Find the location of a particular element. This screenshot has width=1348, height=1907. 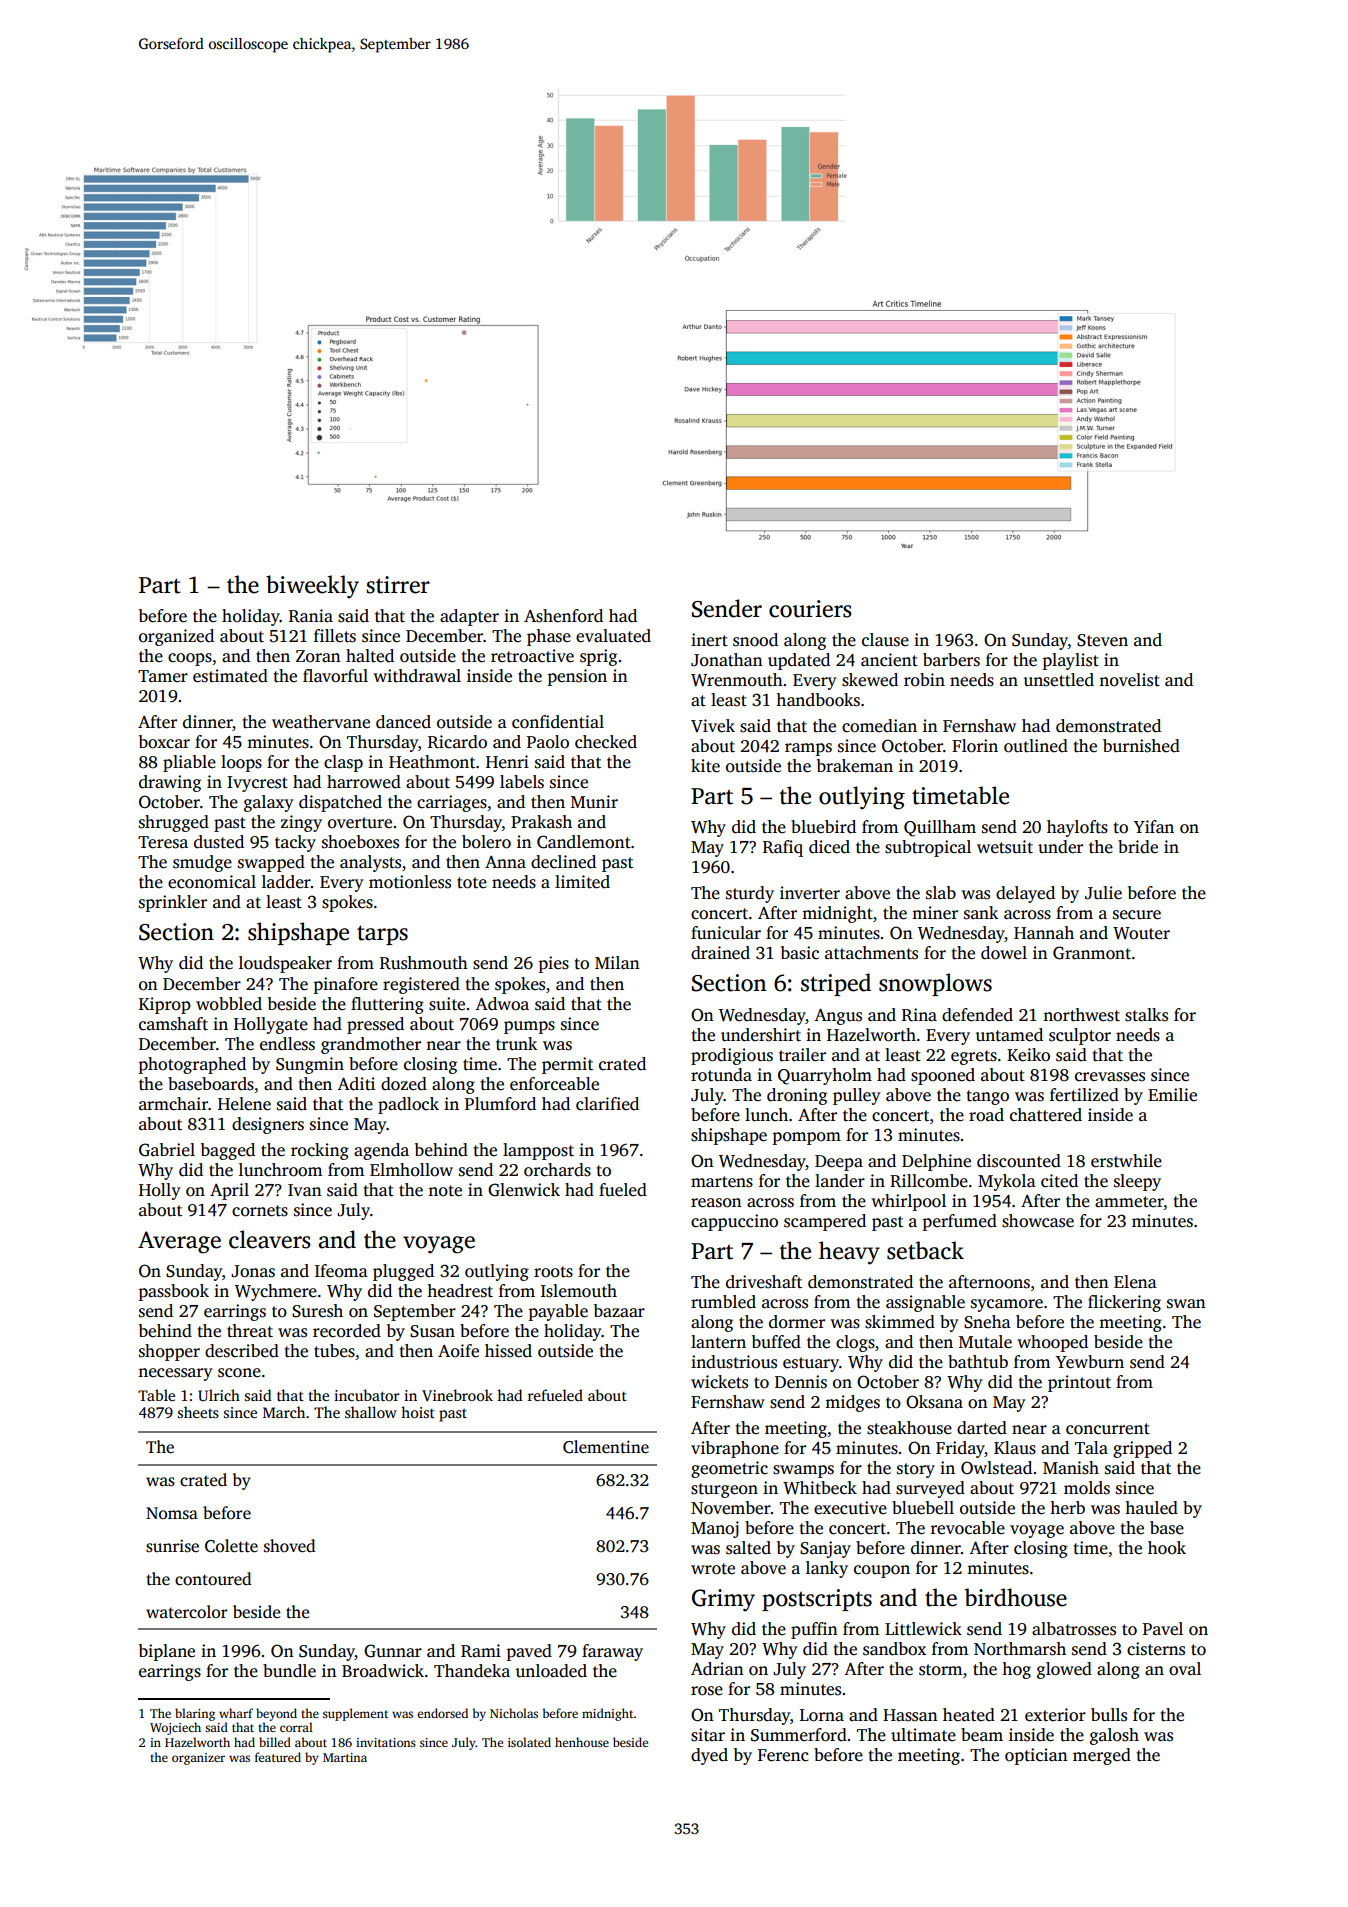

flavorful is located at coordinates (335, 676).
